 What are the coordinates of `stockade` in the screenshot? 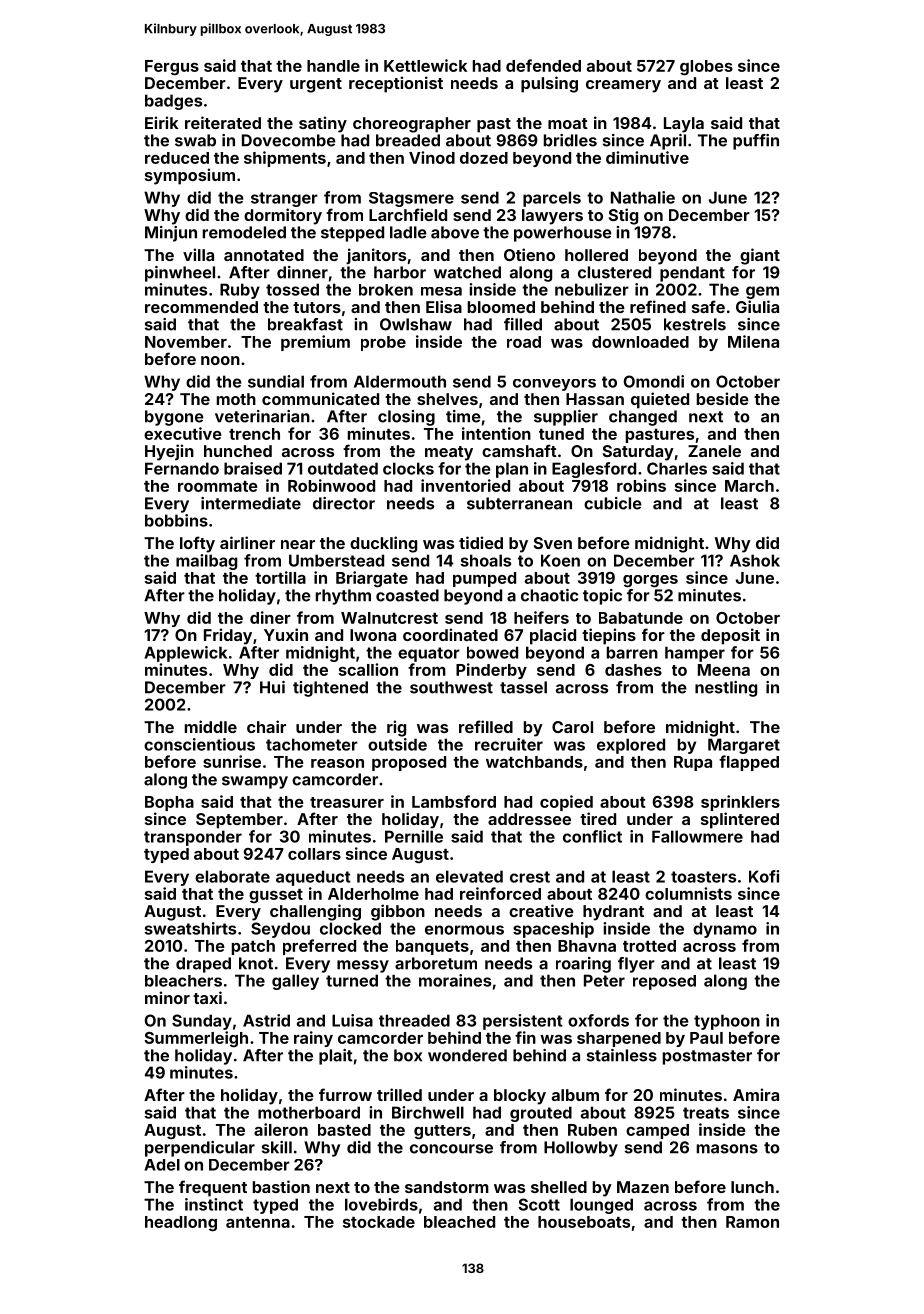 It's located at (379, 1222).
